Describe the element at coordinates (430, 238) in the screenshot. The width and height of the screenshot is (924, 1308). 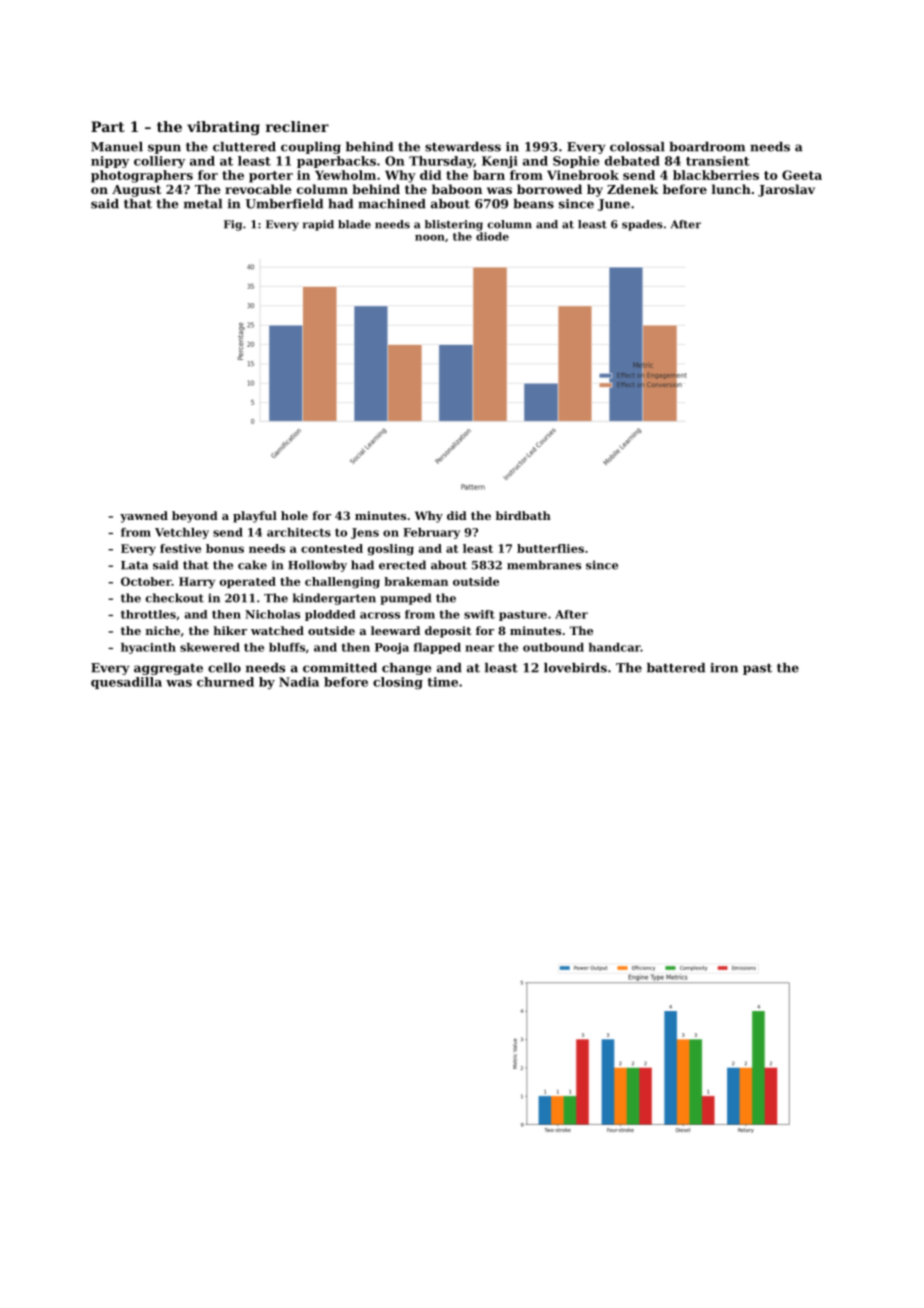
I see `noon` at that location.
